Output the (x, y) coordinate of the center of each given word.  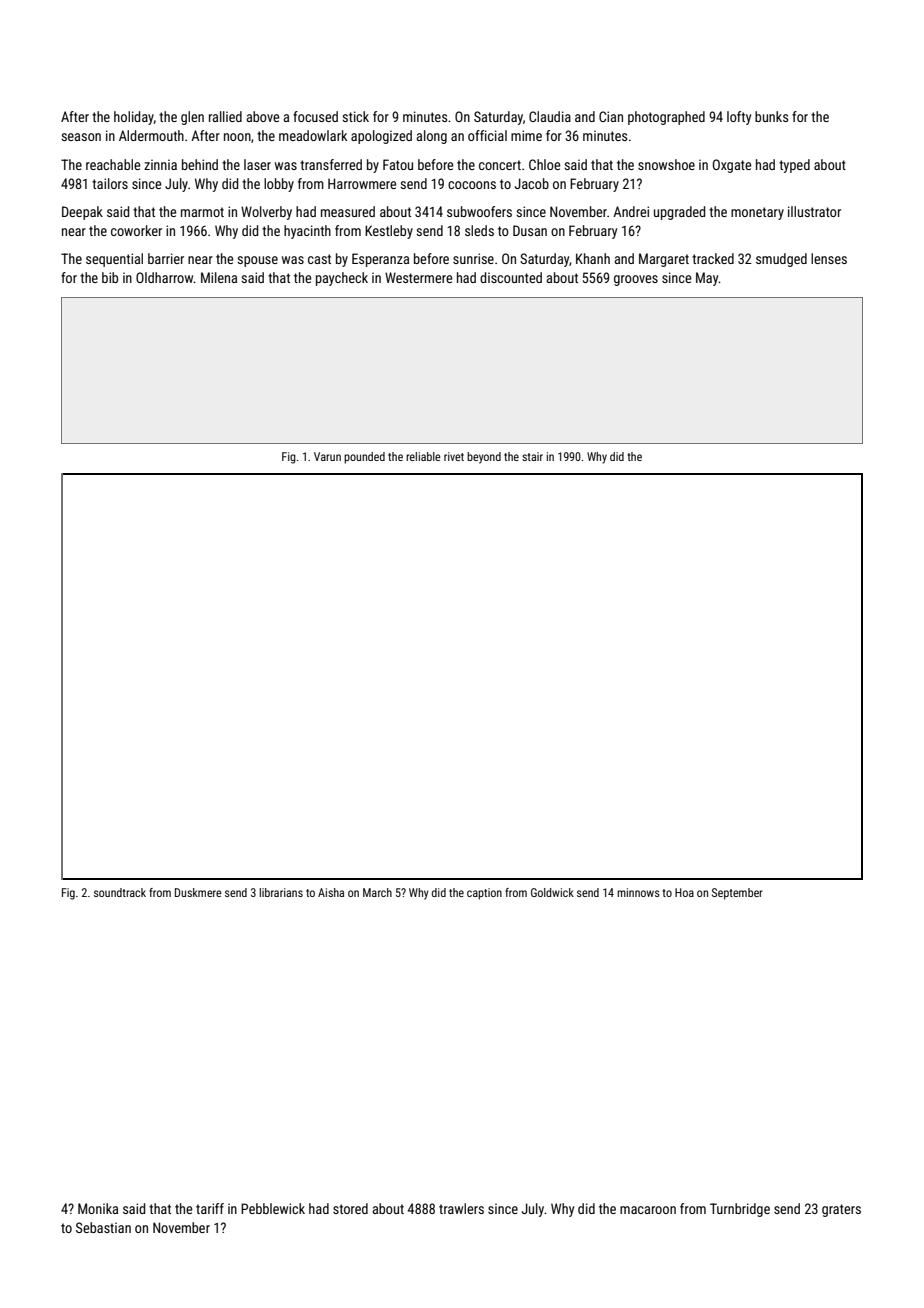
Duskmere (198, 892)
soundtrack (120, 892)
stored (350, 1208)
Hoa (684, 892)
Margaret (664, 260)
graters (841, 1210)
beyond (484, 458)
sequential (114, 260)
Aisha (331, 892)
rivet (454, 456)
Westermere (418, 277)
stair (532, 456)
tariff (210, 1208)
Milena (219, 277)
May (707, 279)
